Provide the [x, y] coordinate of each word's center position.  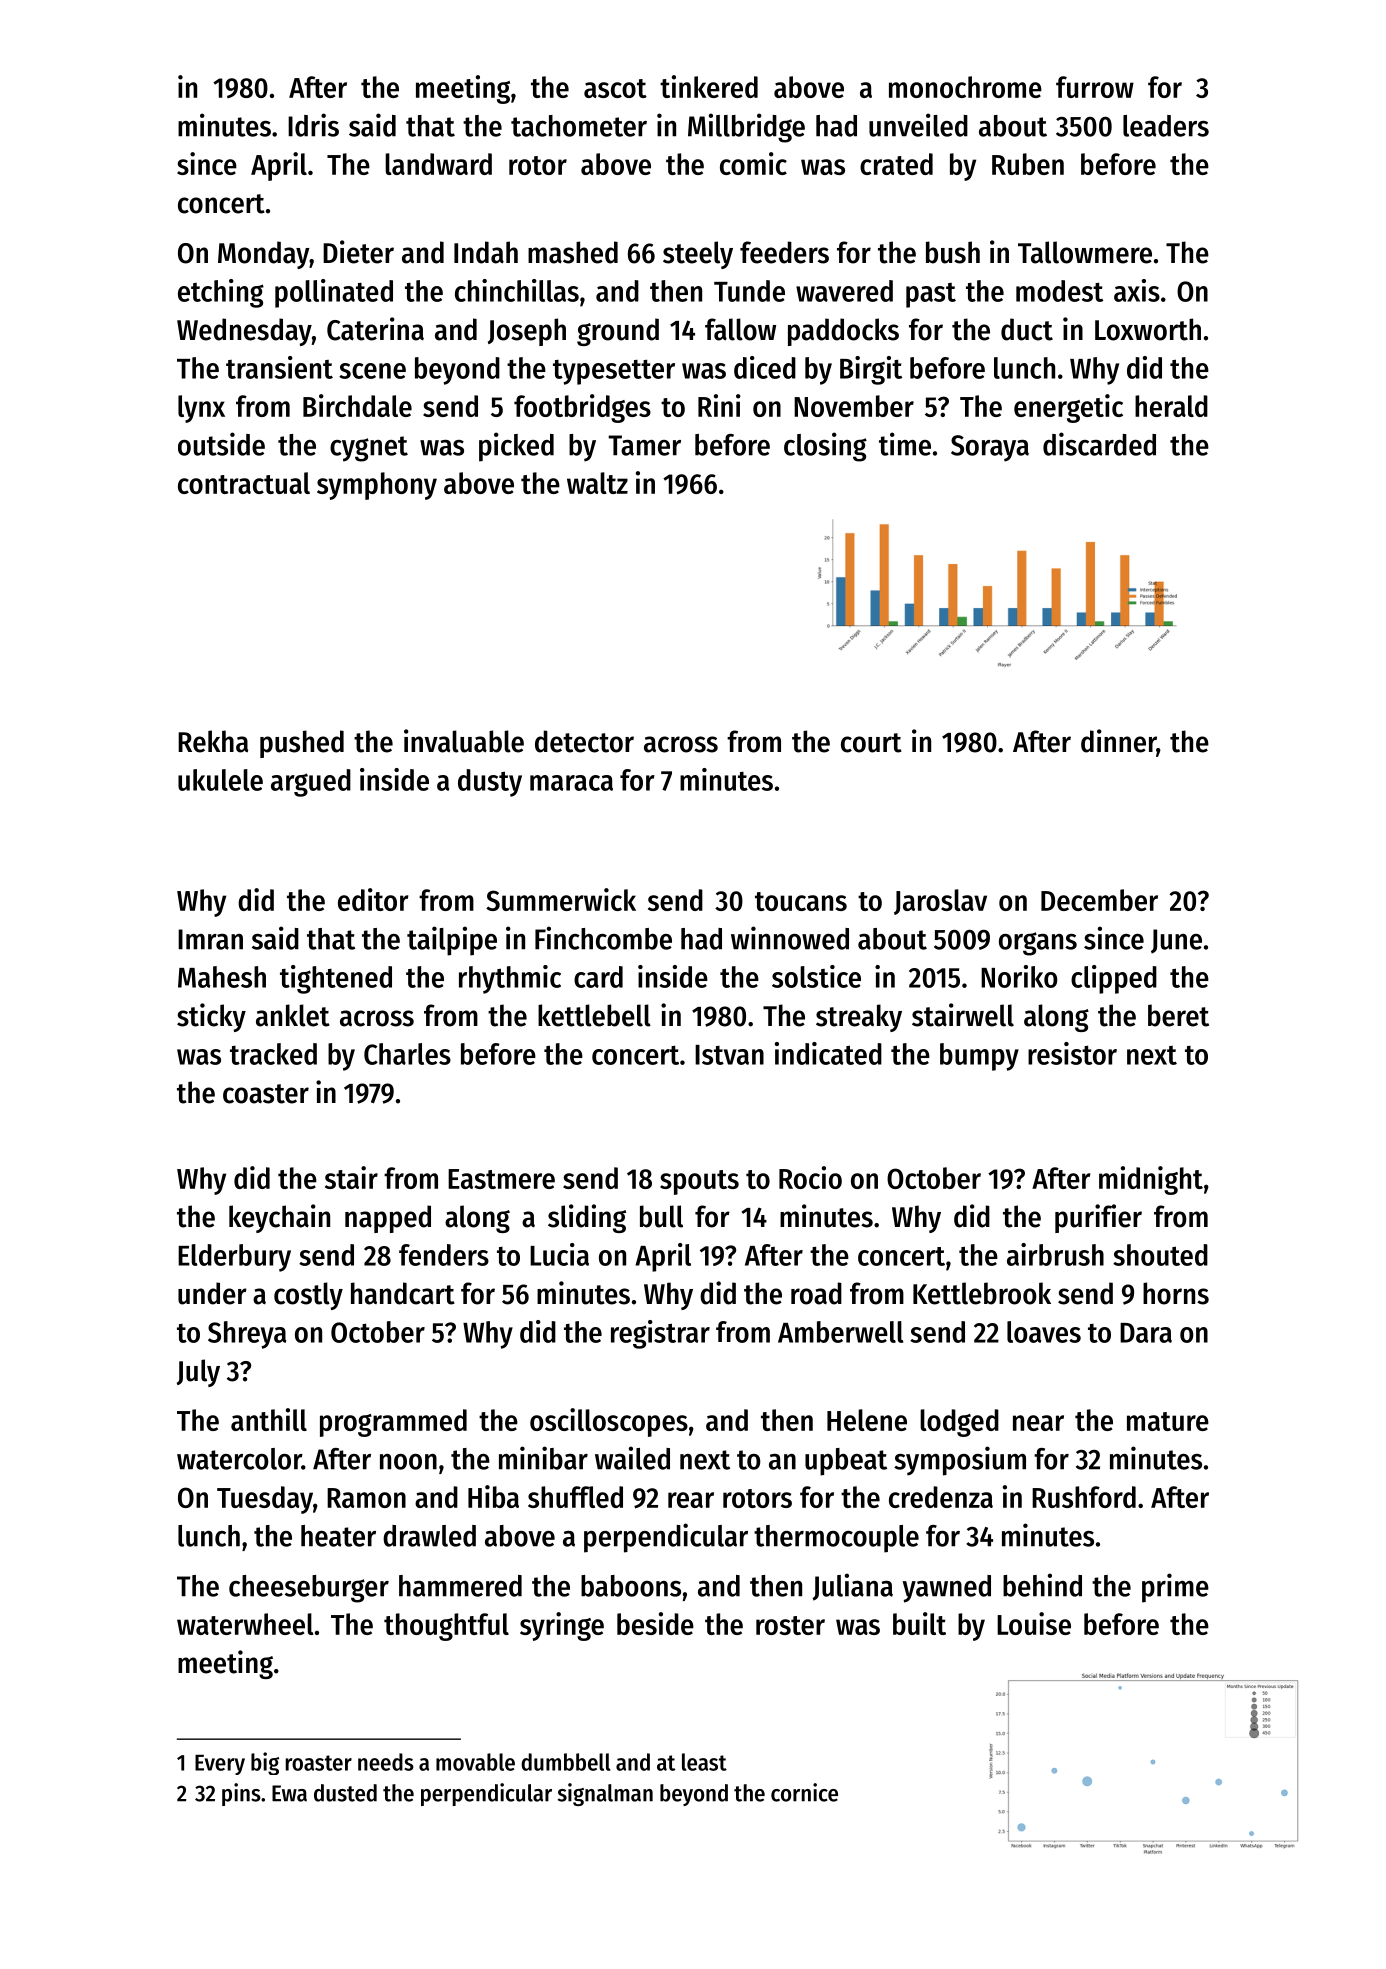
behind [1042, 1585]
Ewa [289, 1793]
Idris [313, 125]
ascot [615, 88]
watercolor [239, 1459]
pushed [302, 744]
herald [1171, 406]
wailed [632, 1458]
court [871, 743]
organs [1038, 944]
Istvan [729, 1055]
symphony [377, 486]
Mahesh [222, 977]
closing [825, 447]
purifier [1098, 1218]
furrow [1095, 87]
